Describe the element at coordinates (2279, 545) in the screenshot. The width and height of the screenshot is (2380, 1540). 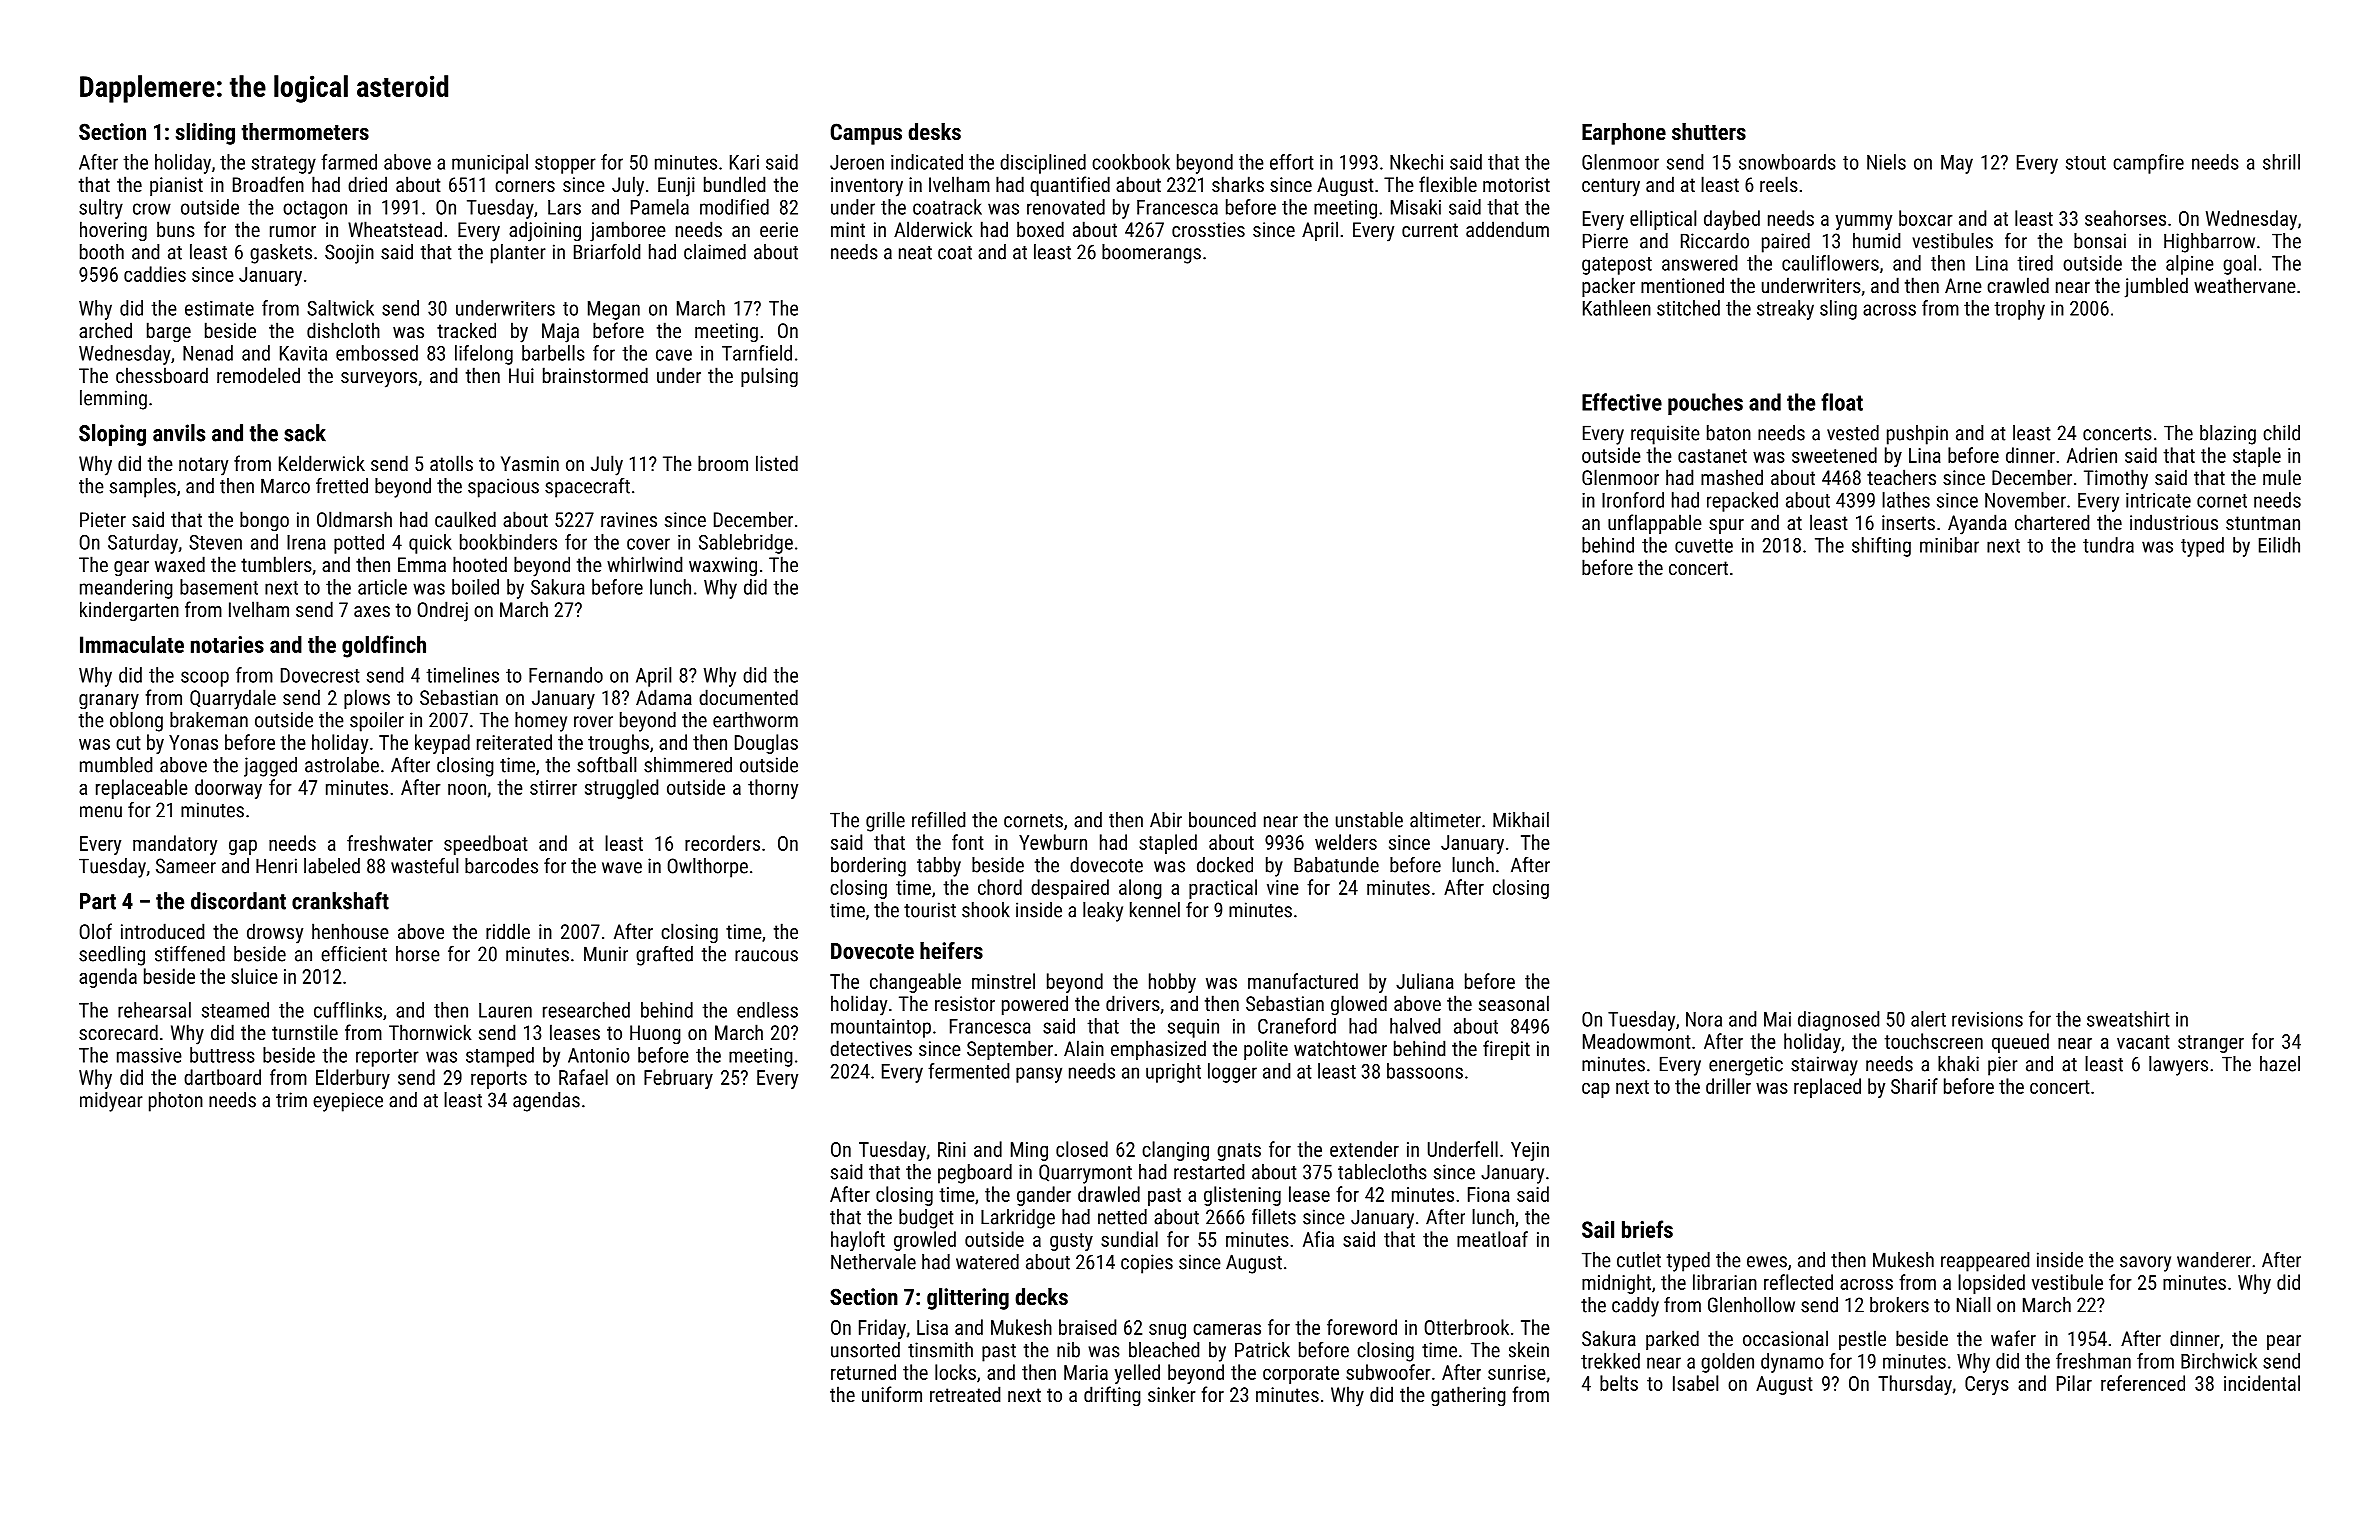
I see `Eilidh` at that location.
